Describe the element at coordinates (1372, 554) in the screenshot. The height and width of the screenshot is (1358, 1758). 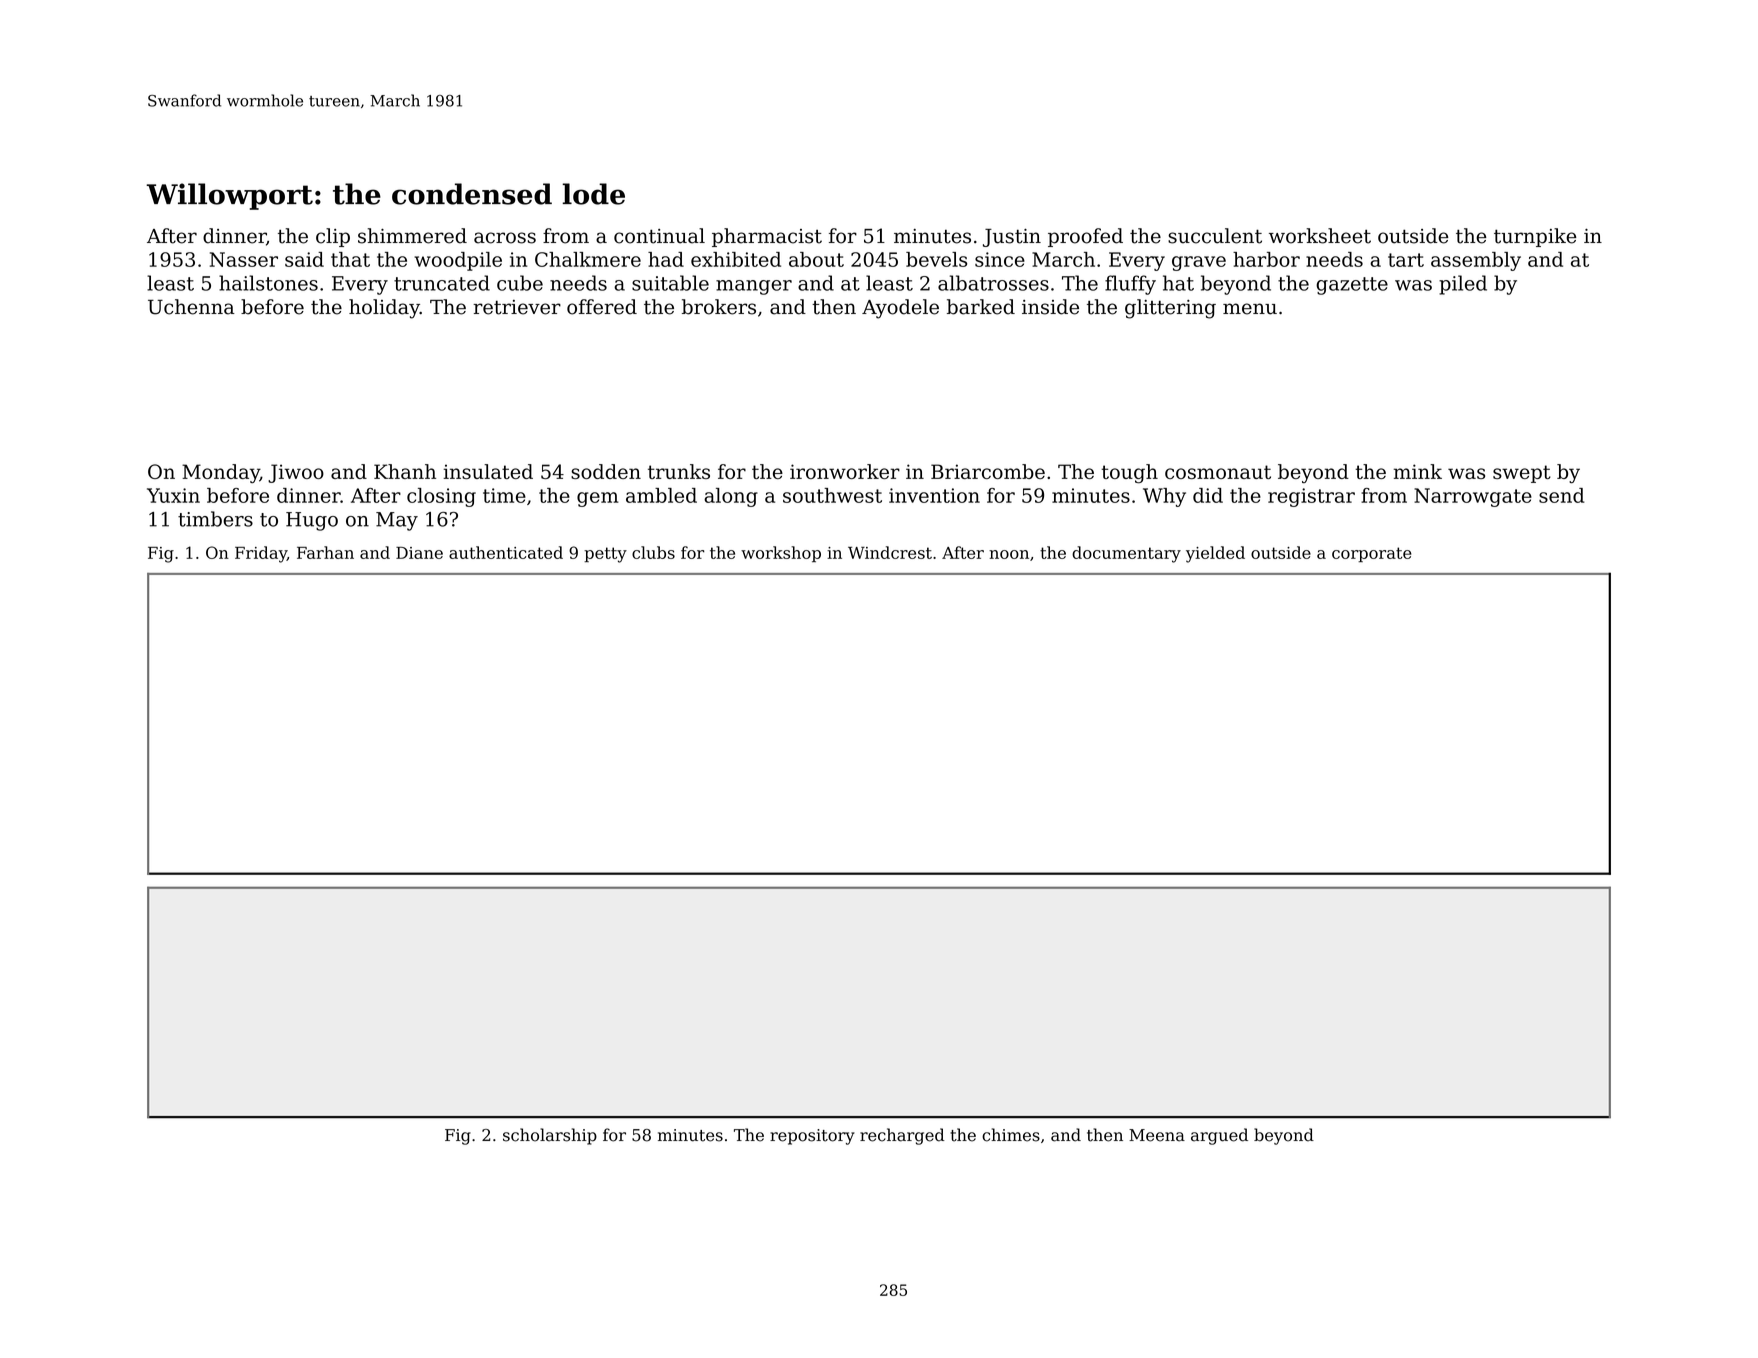
I see `corporate` at that location.
